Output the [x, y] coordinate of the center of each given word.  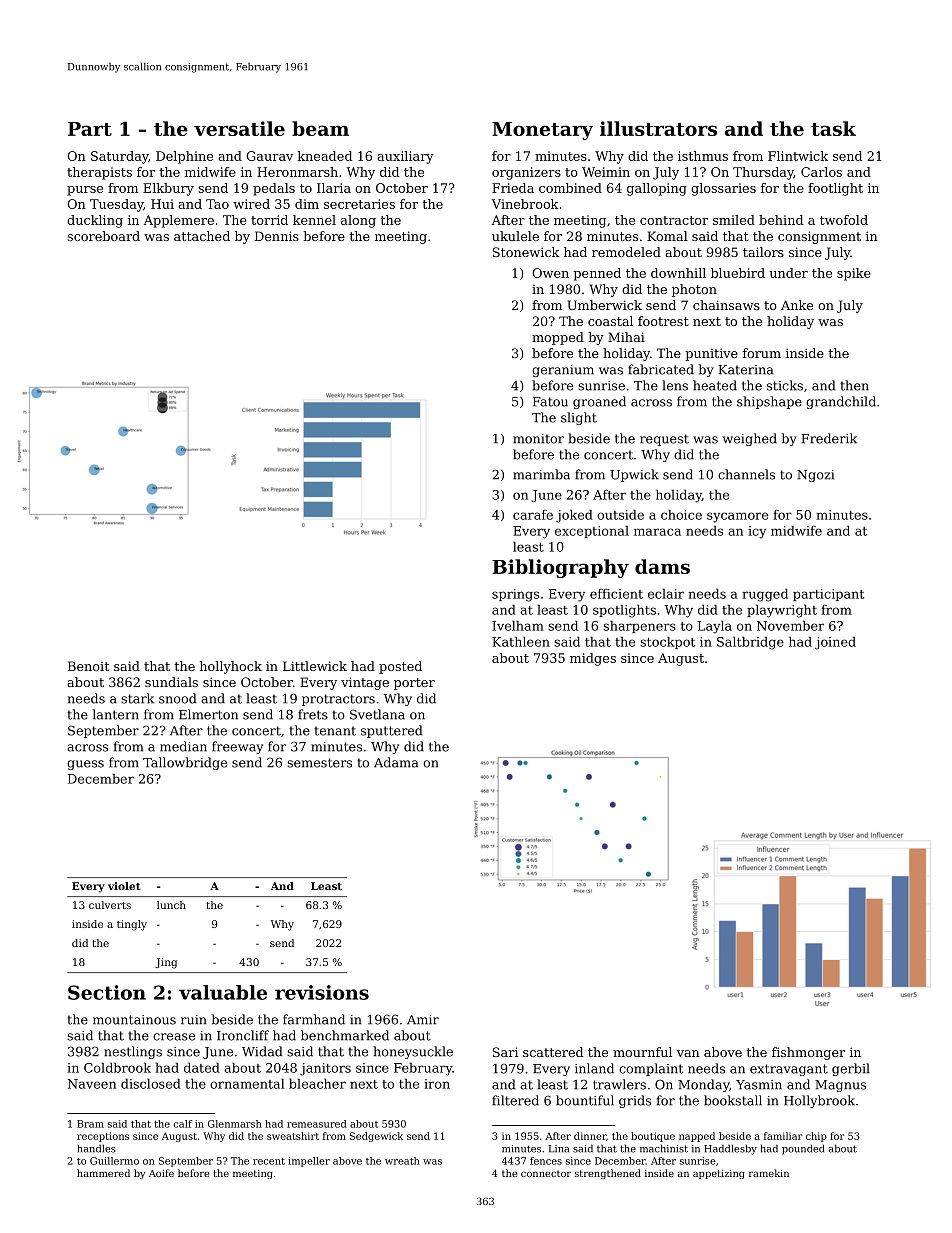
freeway [237, 747]
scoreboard [103, 236]
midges [593, 659]
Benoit [88, 666]
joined [835, 643]
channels [746, 474]
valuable [223, 992]
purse [85, 191]
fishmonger [808, 1053]
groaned [599, 402]
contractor [674, 220]
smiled [734, 220]
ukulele [515, 236]
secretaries [359, 204]
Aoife [161, 1173]
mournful [642, 1052]
